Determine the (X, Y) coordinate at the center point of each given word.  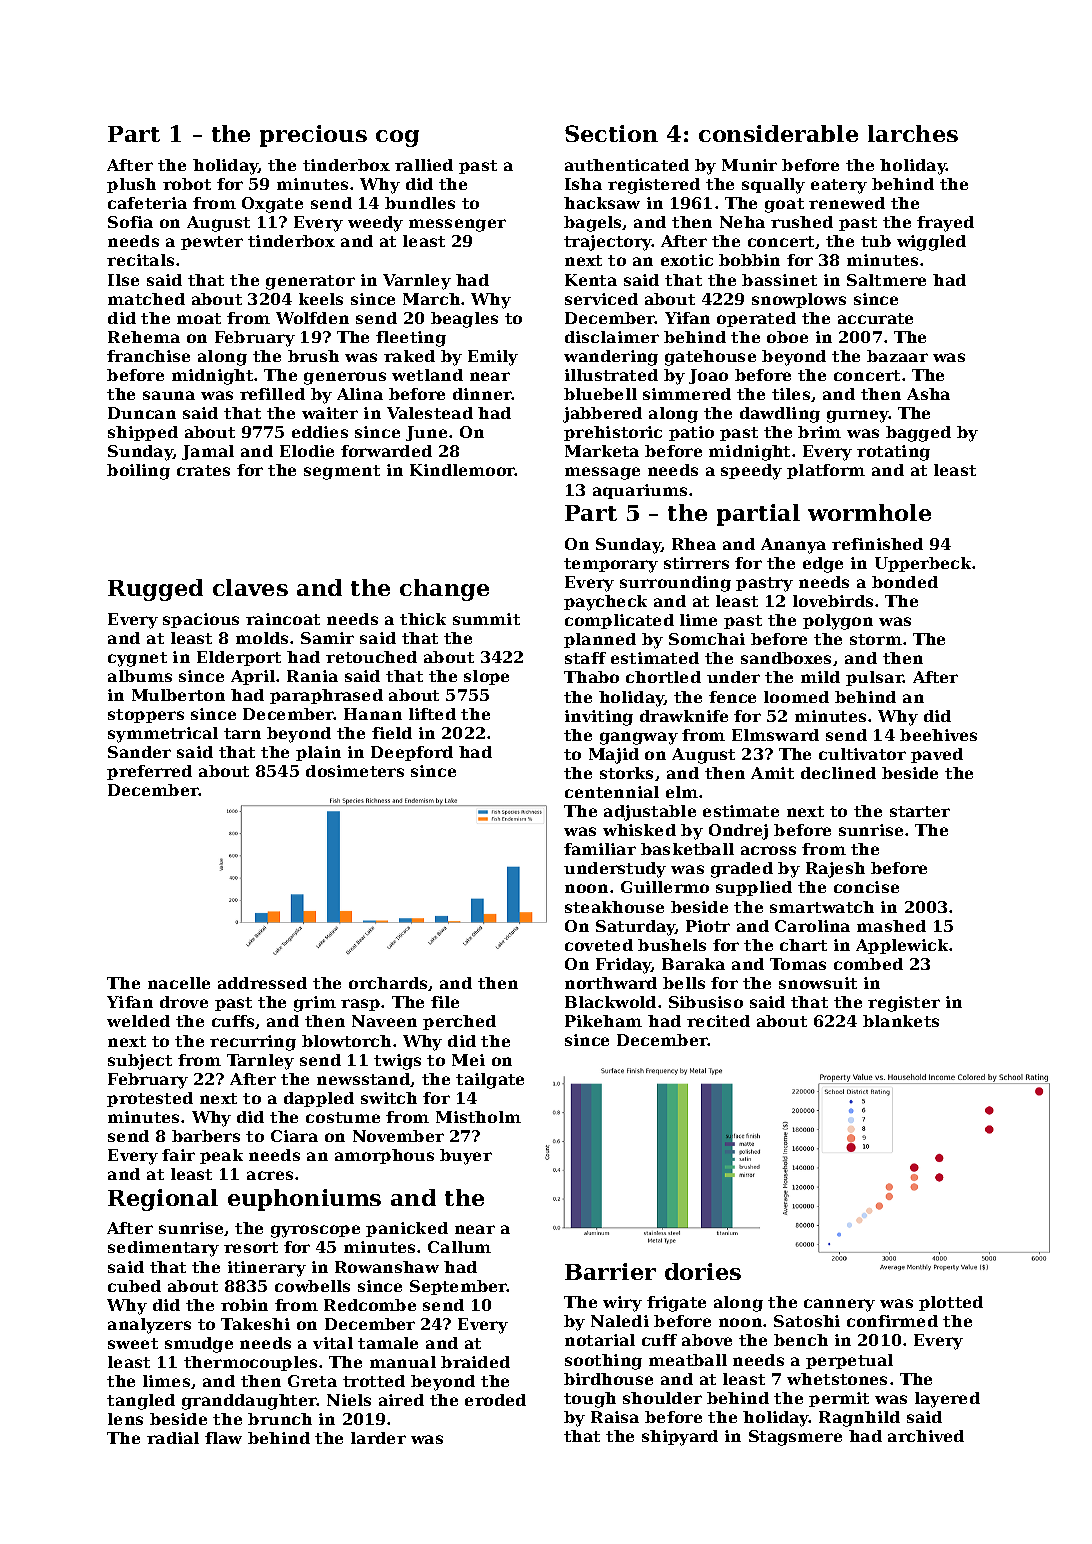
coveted (599, 945)
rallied (424, 165)
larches (913, 133)
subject (140, 1062)
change (444, 590)
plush (131, 185)
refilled (272, 394)
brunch (280, 1419)
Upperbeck (923, 564)
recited (718, 1021)
